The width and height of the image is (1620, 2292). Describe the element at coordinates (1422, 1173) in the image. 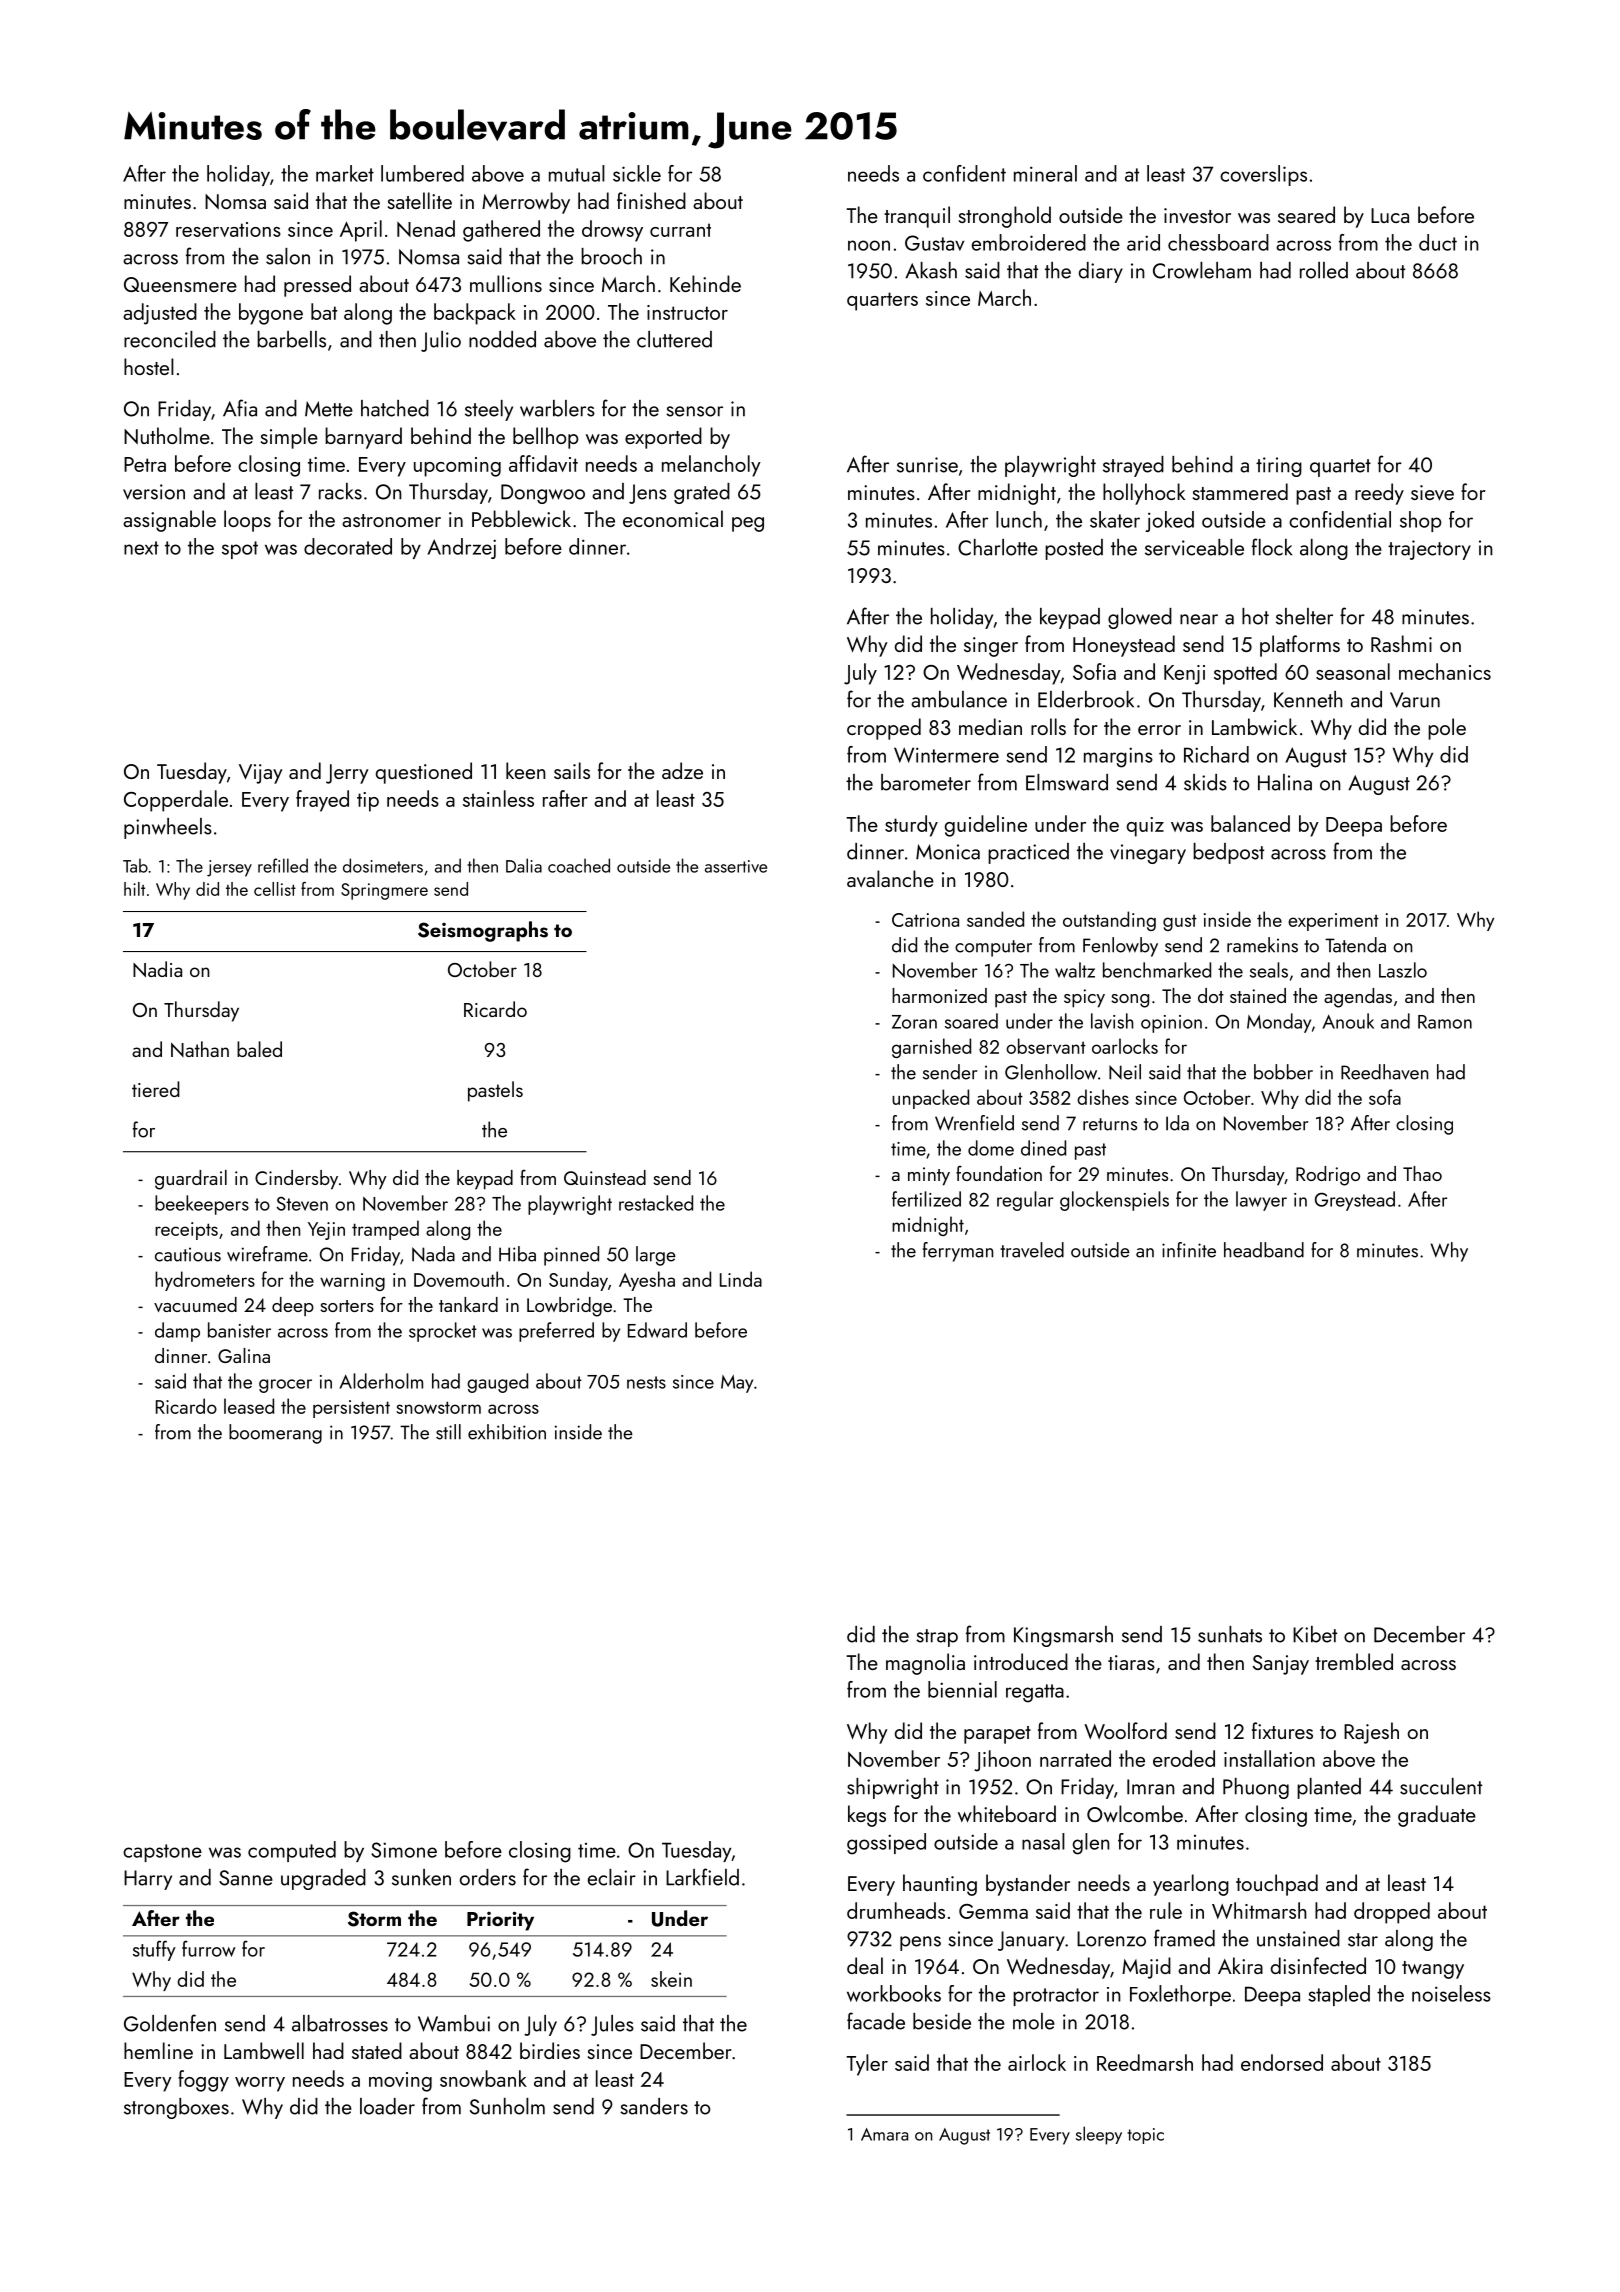

I see `Thao` at that location.
